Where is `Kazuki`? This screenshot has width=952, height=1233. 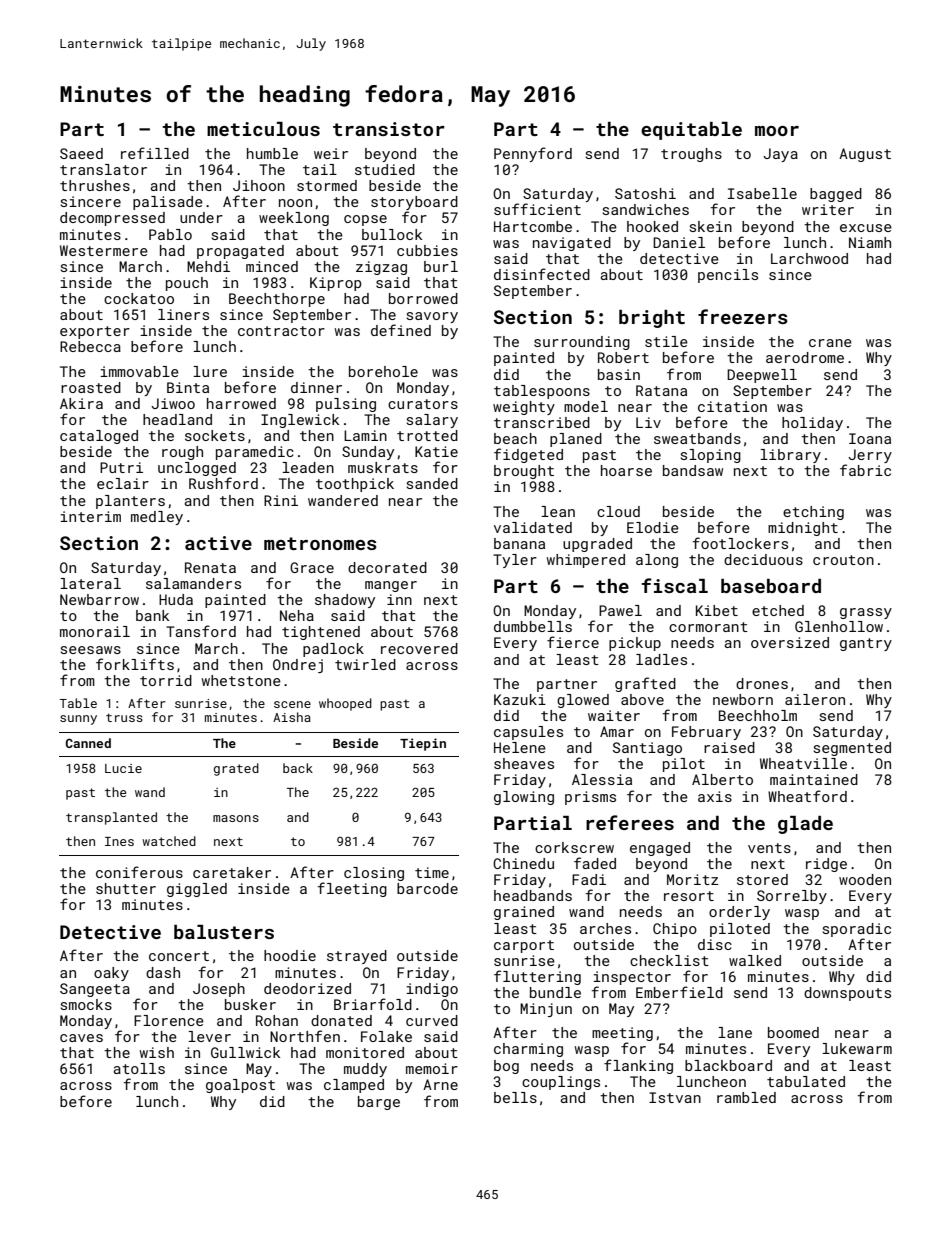 Kazuki is located at coordinates (520, 699).
